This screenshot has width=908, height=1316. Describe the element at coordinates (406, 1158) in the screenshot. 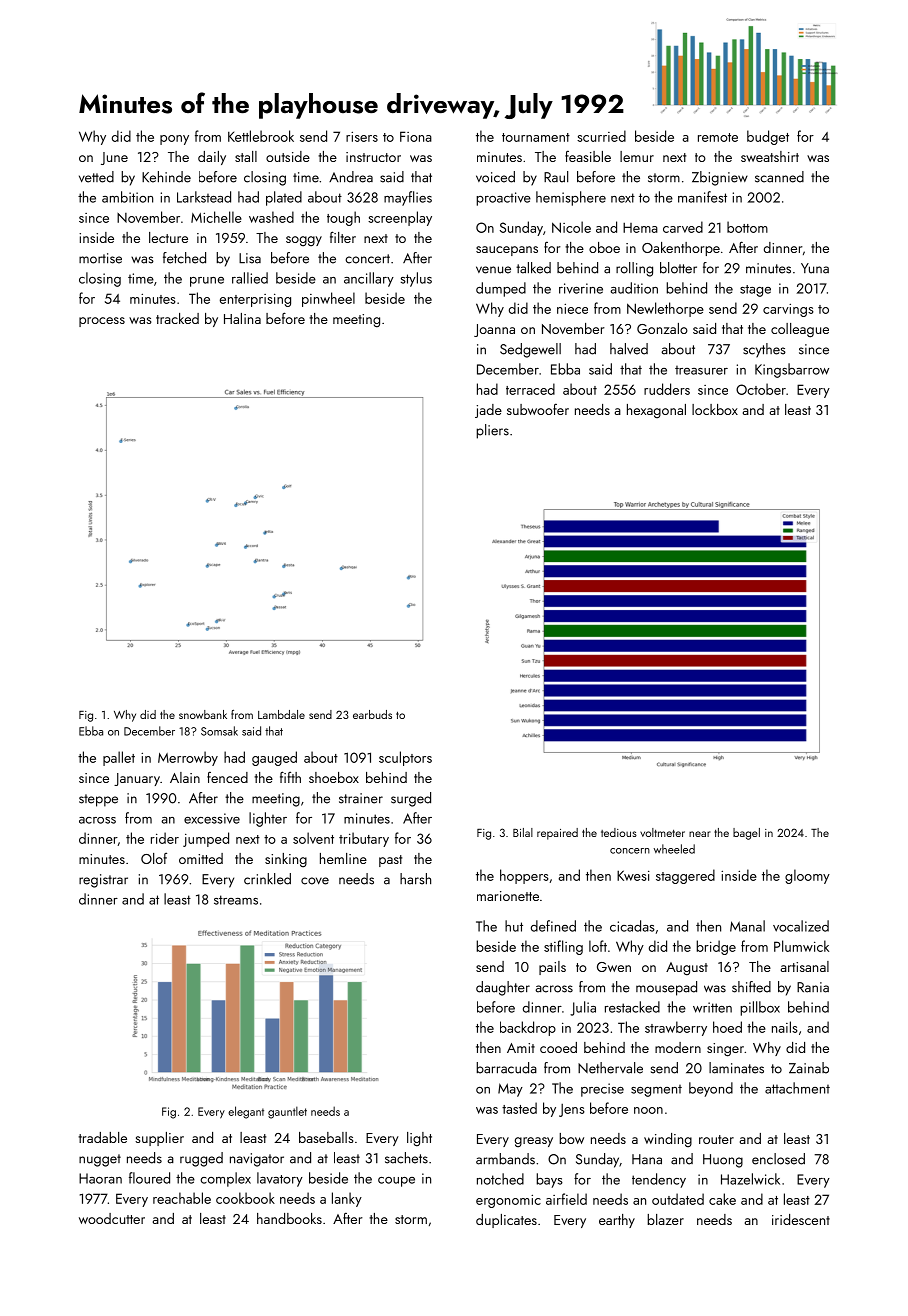

I see `sachets` at that location.
